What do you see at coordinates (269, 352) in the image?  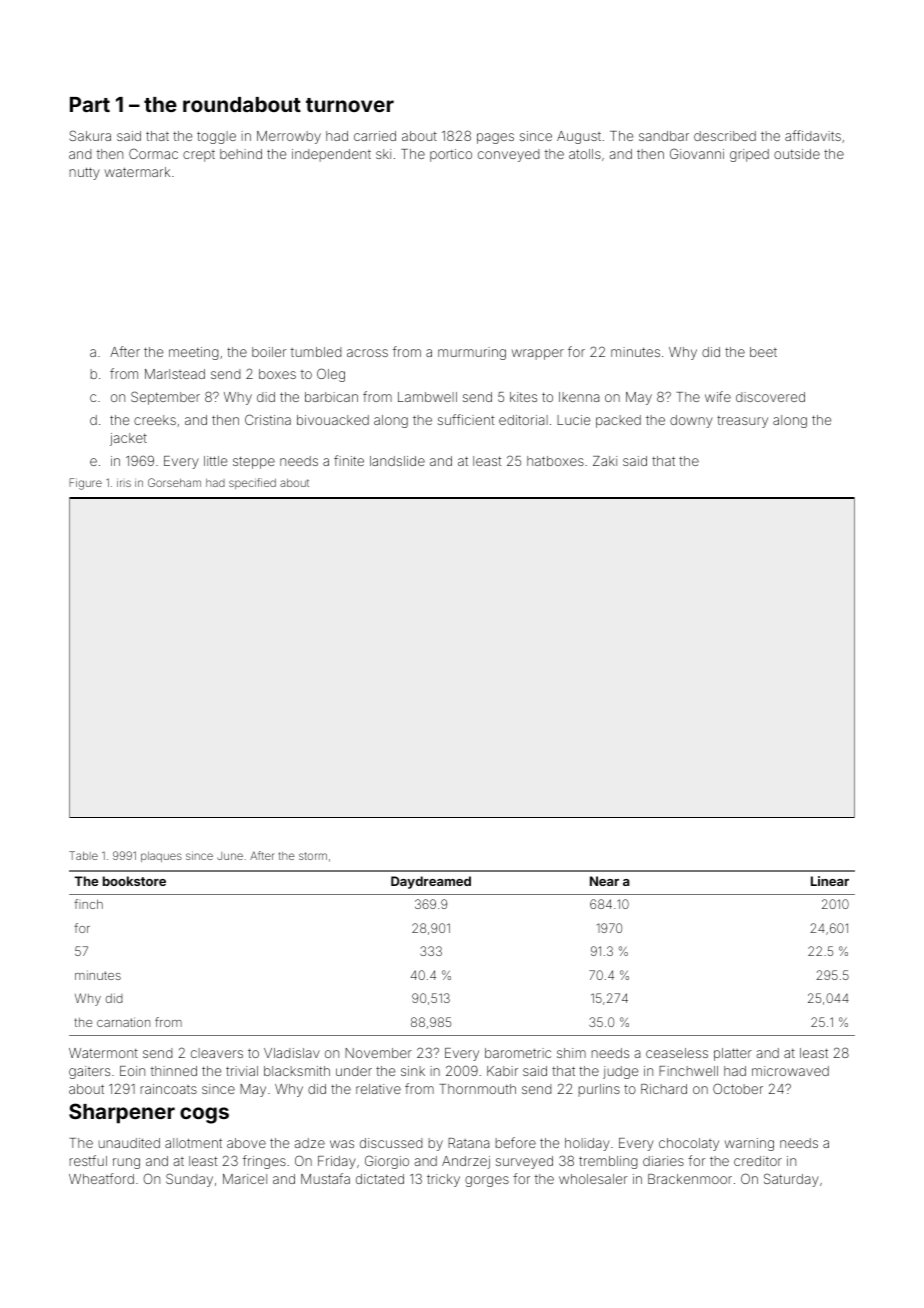 I see `boiler` at bounding box center [269, 352].
